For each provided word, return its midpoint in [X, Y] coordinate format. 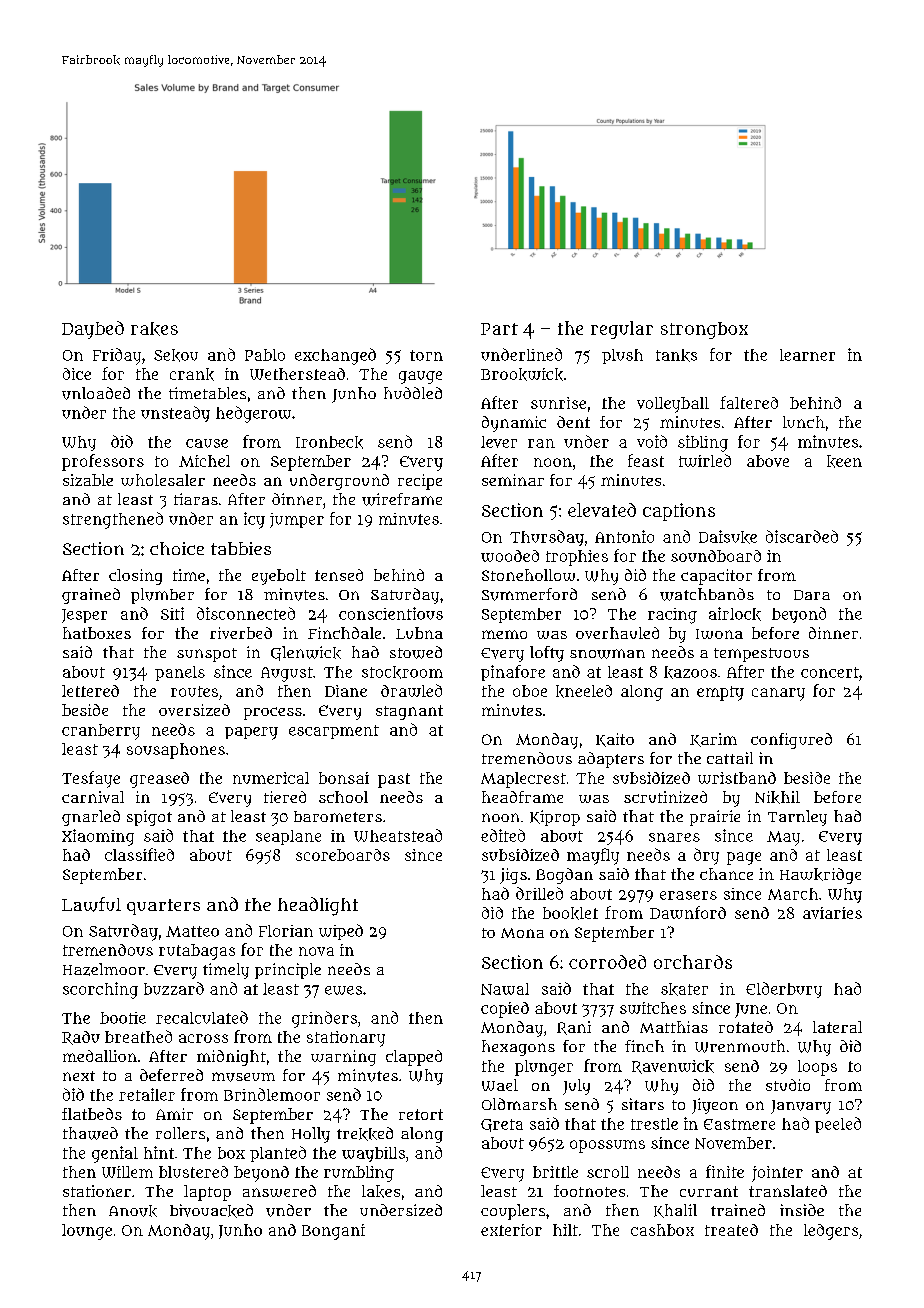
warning [343, 1058]
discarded [802, 536]
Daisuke [728, 537]
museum [243, 1077]
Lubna [419, 633]
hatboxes [97, 633]
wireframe [402, 499]
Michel [204, 461]
